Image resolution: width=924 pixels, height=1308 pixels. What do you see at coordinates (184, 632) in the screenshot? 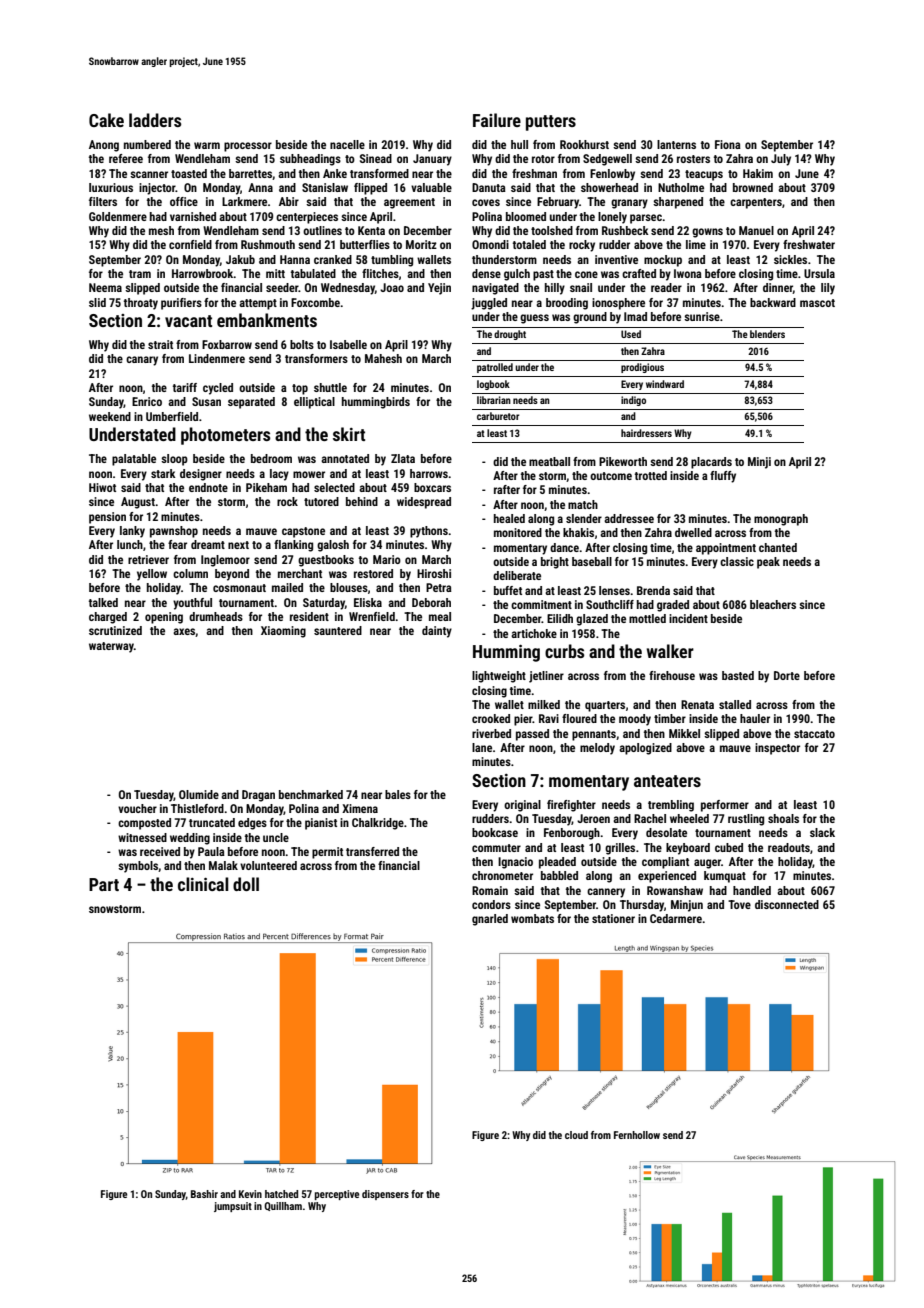
I see `axes` at bounding box center [184, 632].
